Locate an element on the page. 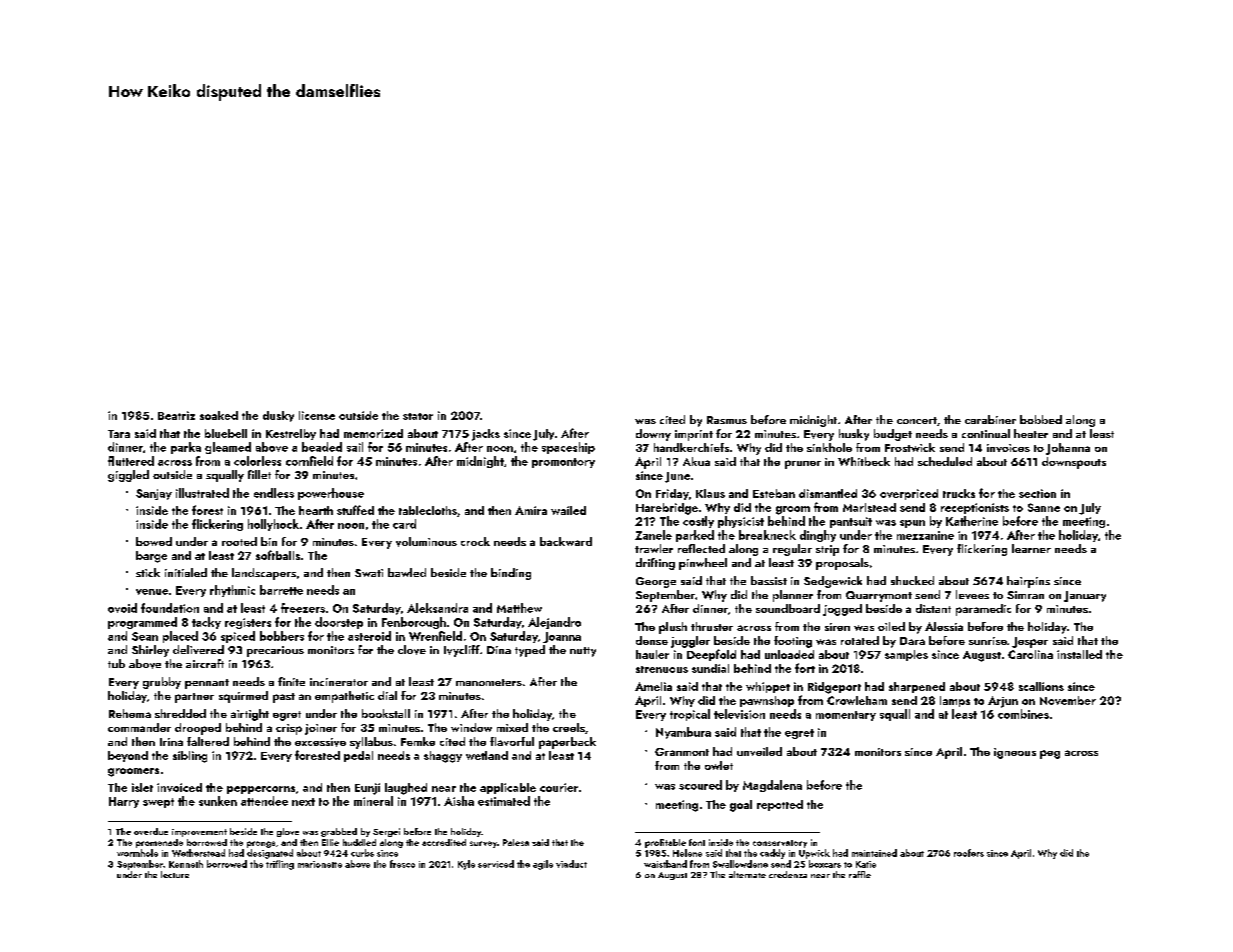 This page has width=1233, height=952. June is located at coordinates (677, 477).
